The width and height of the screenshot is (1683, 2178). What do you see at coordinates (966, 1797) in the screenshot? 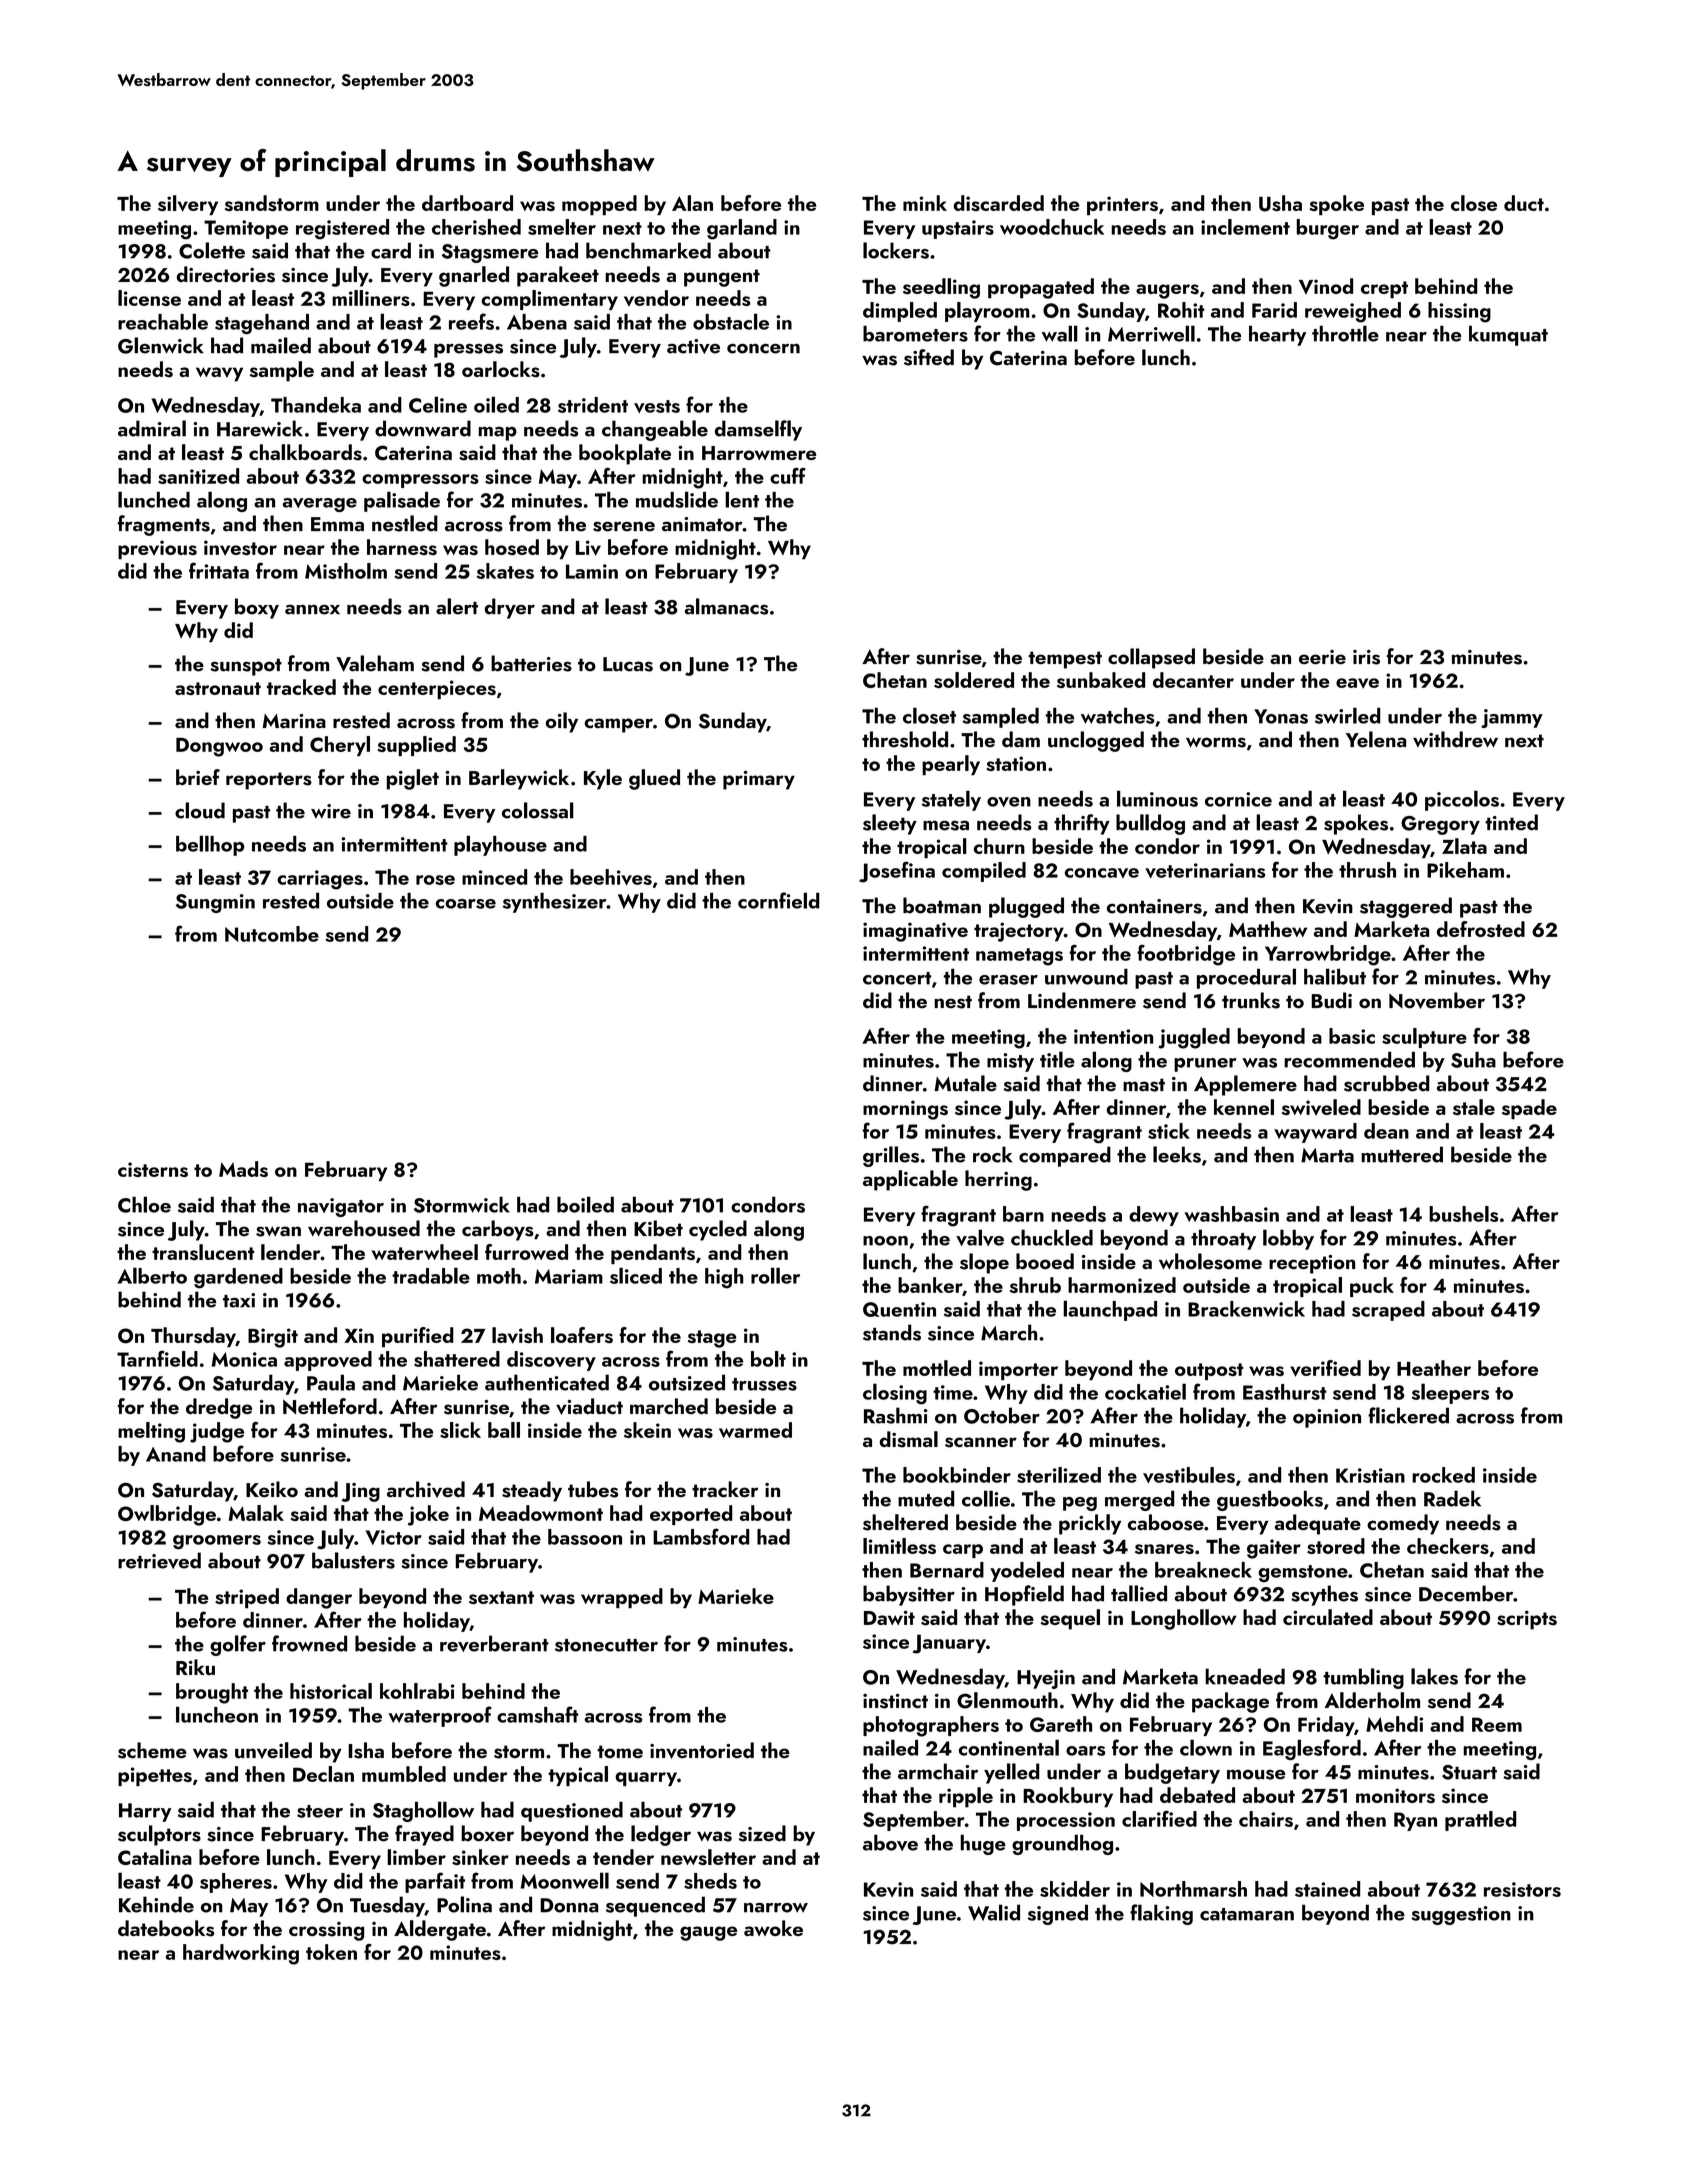
I see `ripple` at bounding box center [966, 1797].
